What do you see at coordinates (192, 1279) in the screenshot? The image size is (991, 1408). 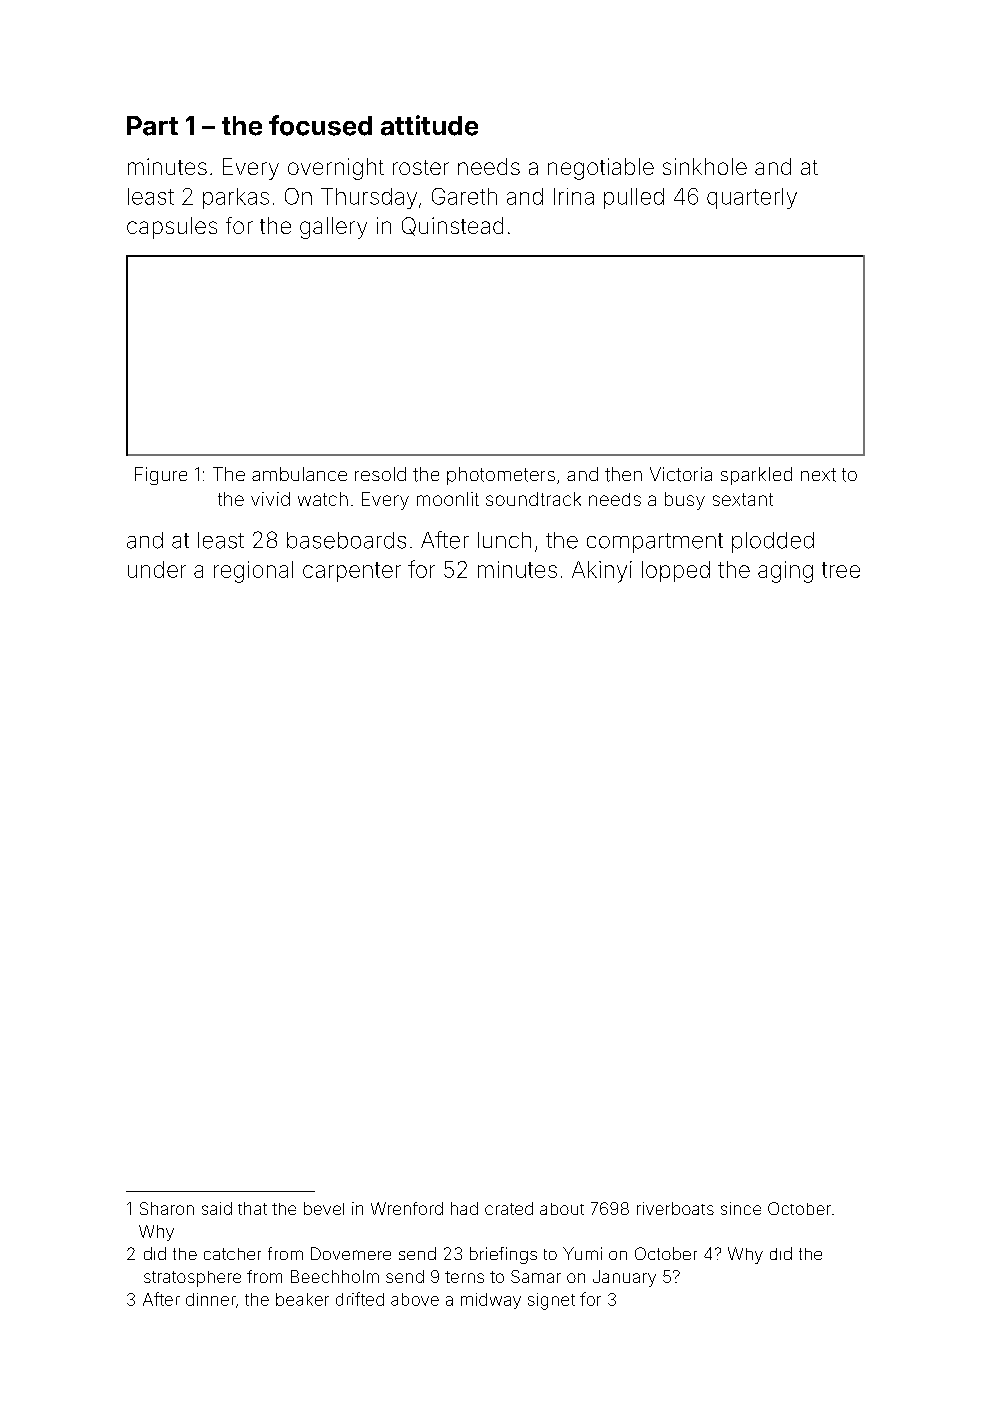 I see `stratosphere` at bounding box center [192, 1279].
